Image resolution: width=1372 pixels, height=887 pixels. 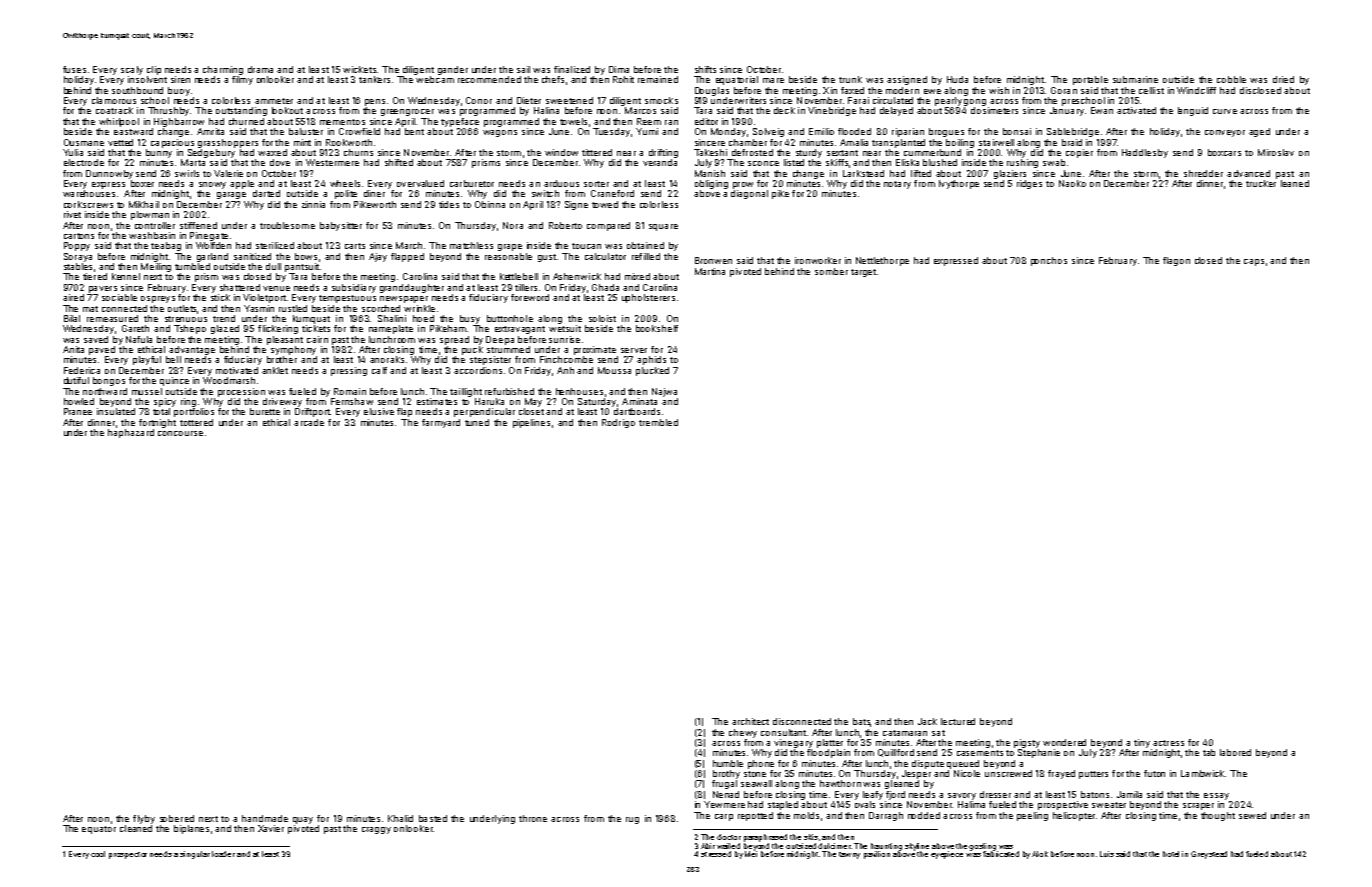 What do you see at coordinates (98, 854) in the image?
I see `cool` at bounding box center [98, 854].
